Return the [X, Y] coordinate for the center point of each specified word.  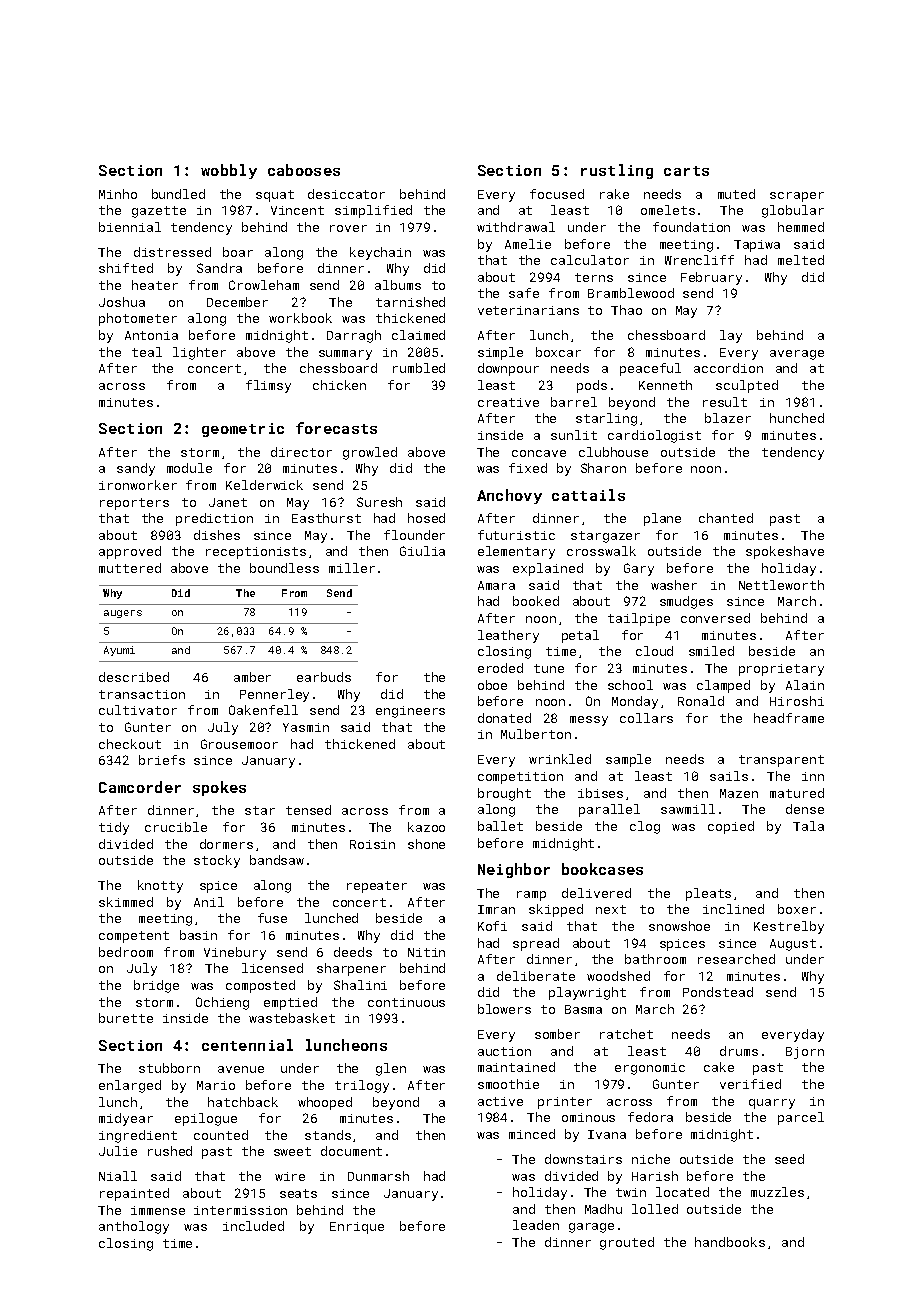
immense [158, 1210]
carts [686, 171]
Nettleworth [781, 585]
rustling [617, 171]
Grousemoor [239, 744]
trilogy [362, 1086]
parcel [801, 1118]
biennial [130, 227]
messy [589, 721]
